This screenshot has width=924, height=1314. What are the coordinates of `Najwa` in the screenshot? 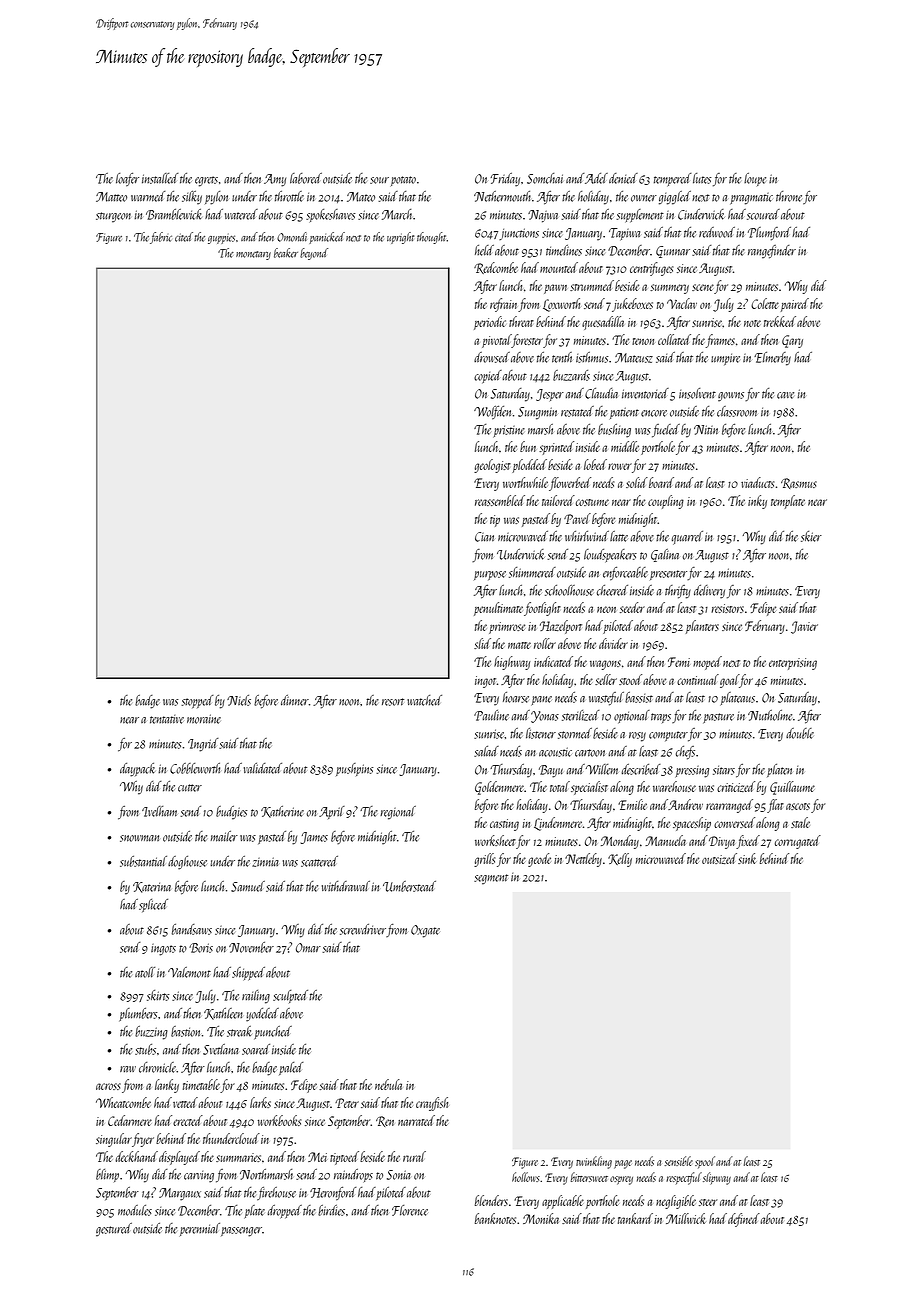 It's located at (543, 216).
